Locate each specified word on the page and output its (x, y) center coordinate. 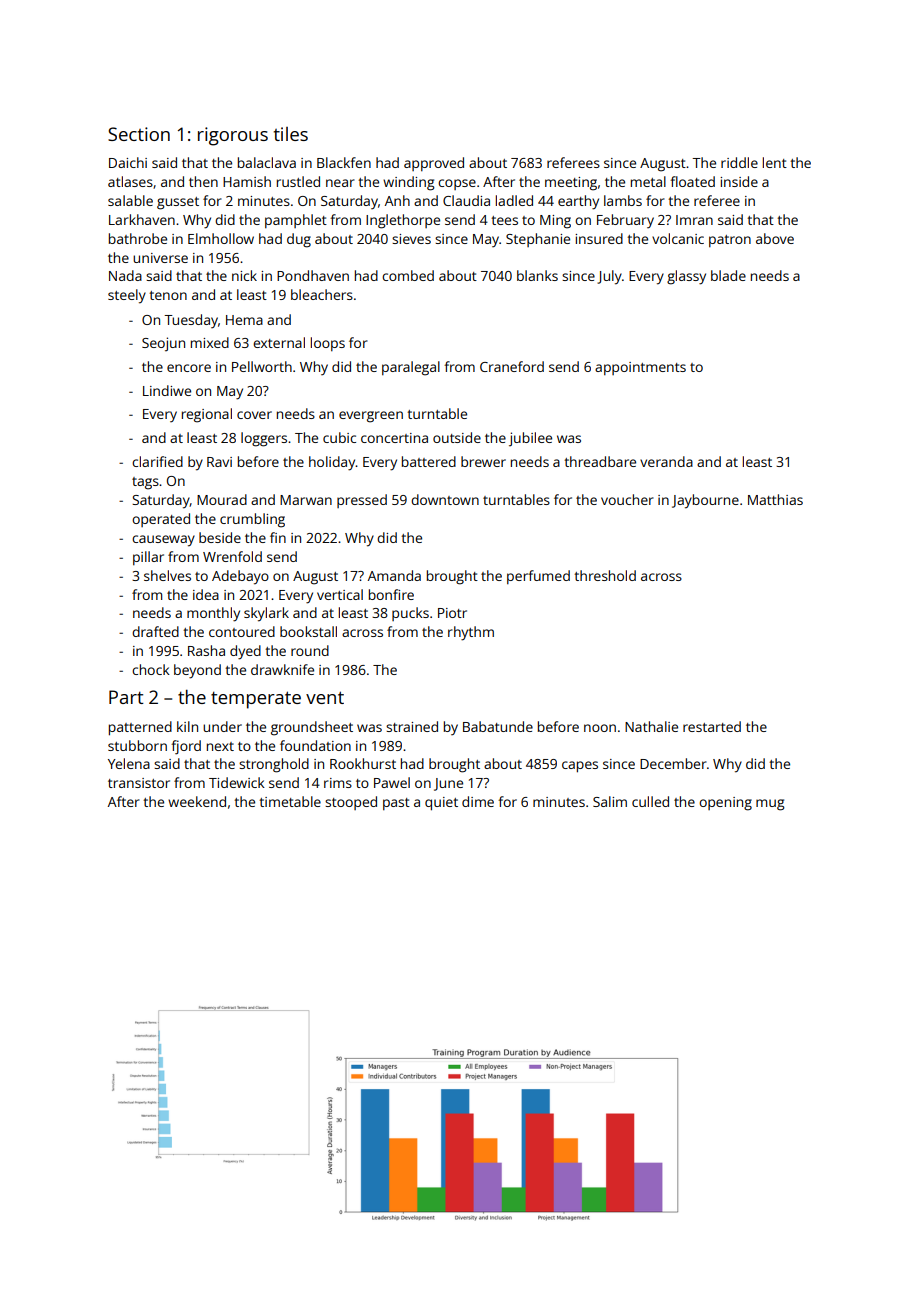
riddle (739, 162)
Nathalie (651, 726)
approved (434, 164)
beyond (197, 671)
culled (650, 801)
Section (139, 134)
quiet (441, 804)
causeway (163, 541)
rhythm (471, 633)
